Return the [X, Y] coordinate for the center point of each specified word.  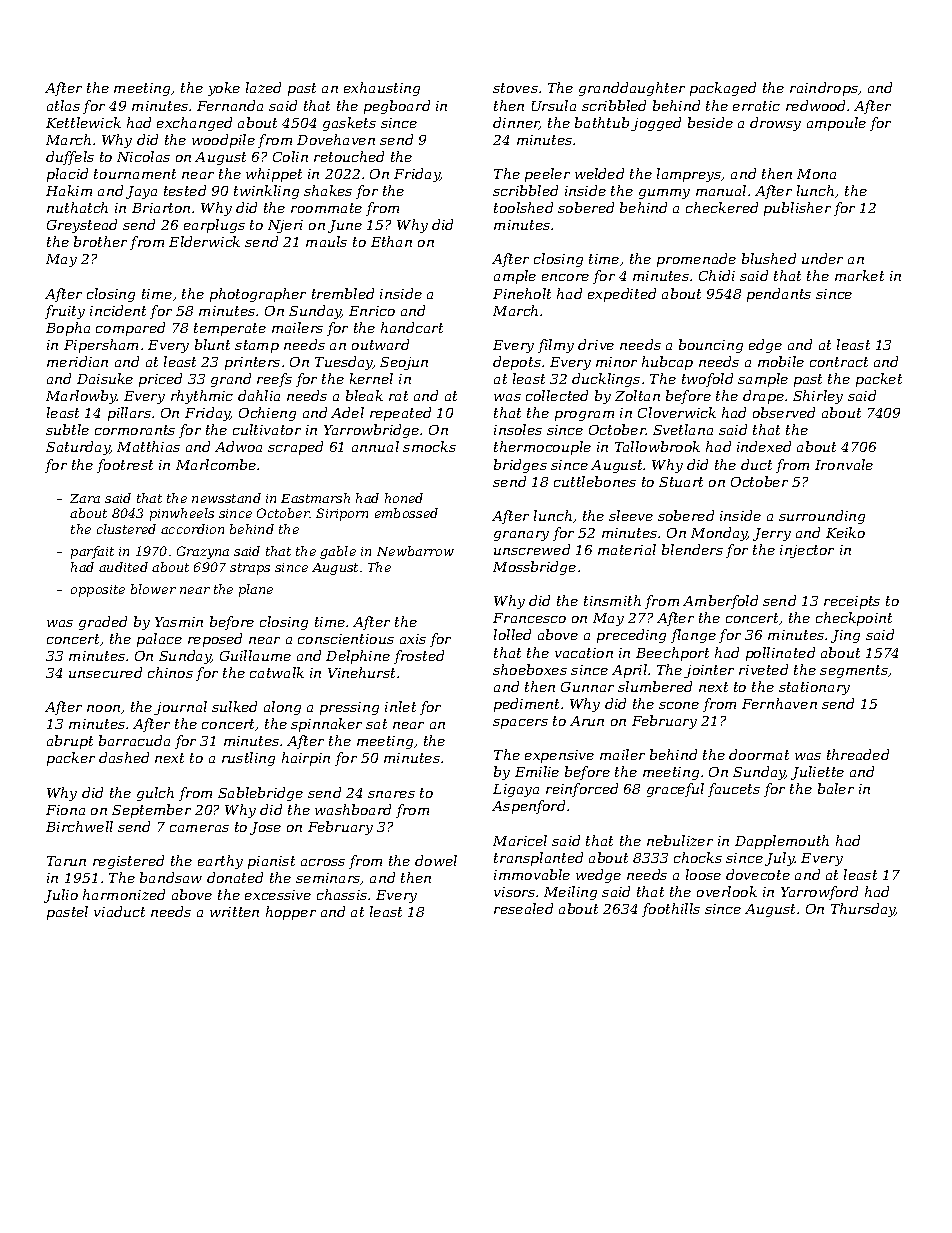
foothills [671, 910]
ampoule [836, 124]
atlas [63, 105]
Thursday [863, 910]
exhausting [382, 89]
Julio [61, 896]
